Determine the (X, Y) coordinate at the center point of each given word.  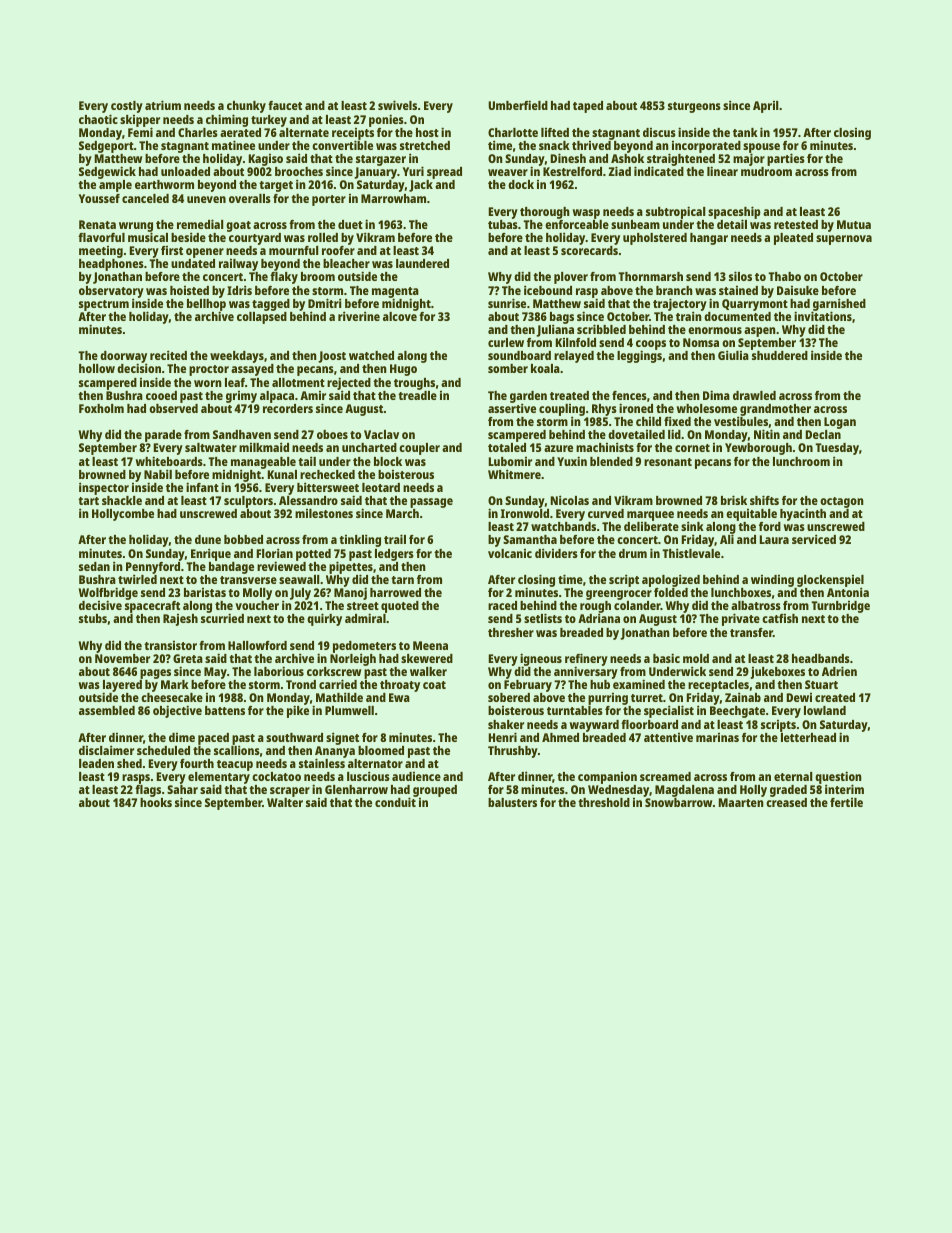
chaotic (98, 119)
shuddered (780, 355)
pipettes (351, 568)
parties (786, 159)
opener (205, 253)
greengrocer (619, 595)
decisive (100, 605)
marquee (650, 516)
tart (88, 501)
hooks (156, 802)
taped (588, 107)
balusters (512, 802)
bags (562, 318)
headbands (821, 658)
